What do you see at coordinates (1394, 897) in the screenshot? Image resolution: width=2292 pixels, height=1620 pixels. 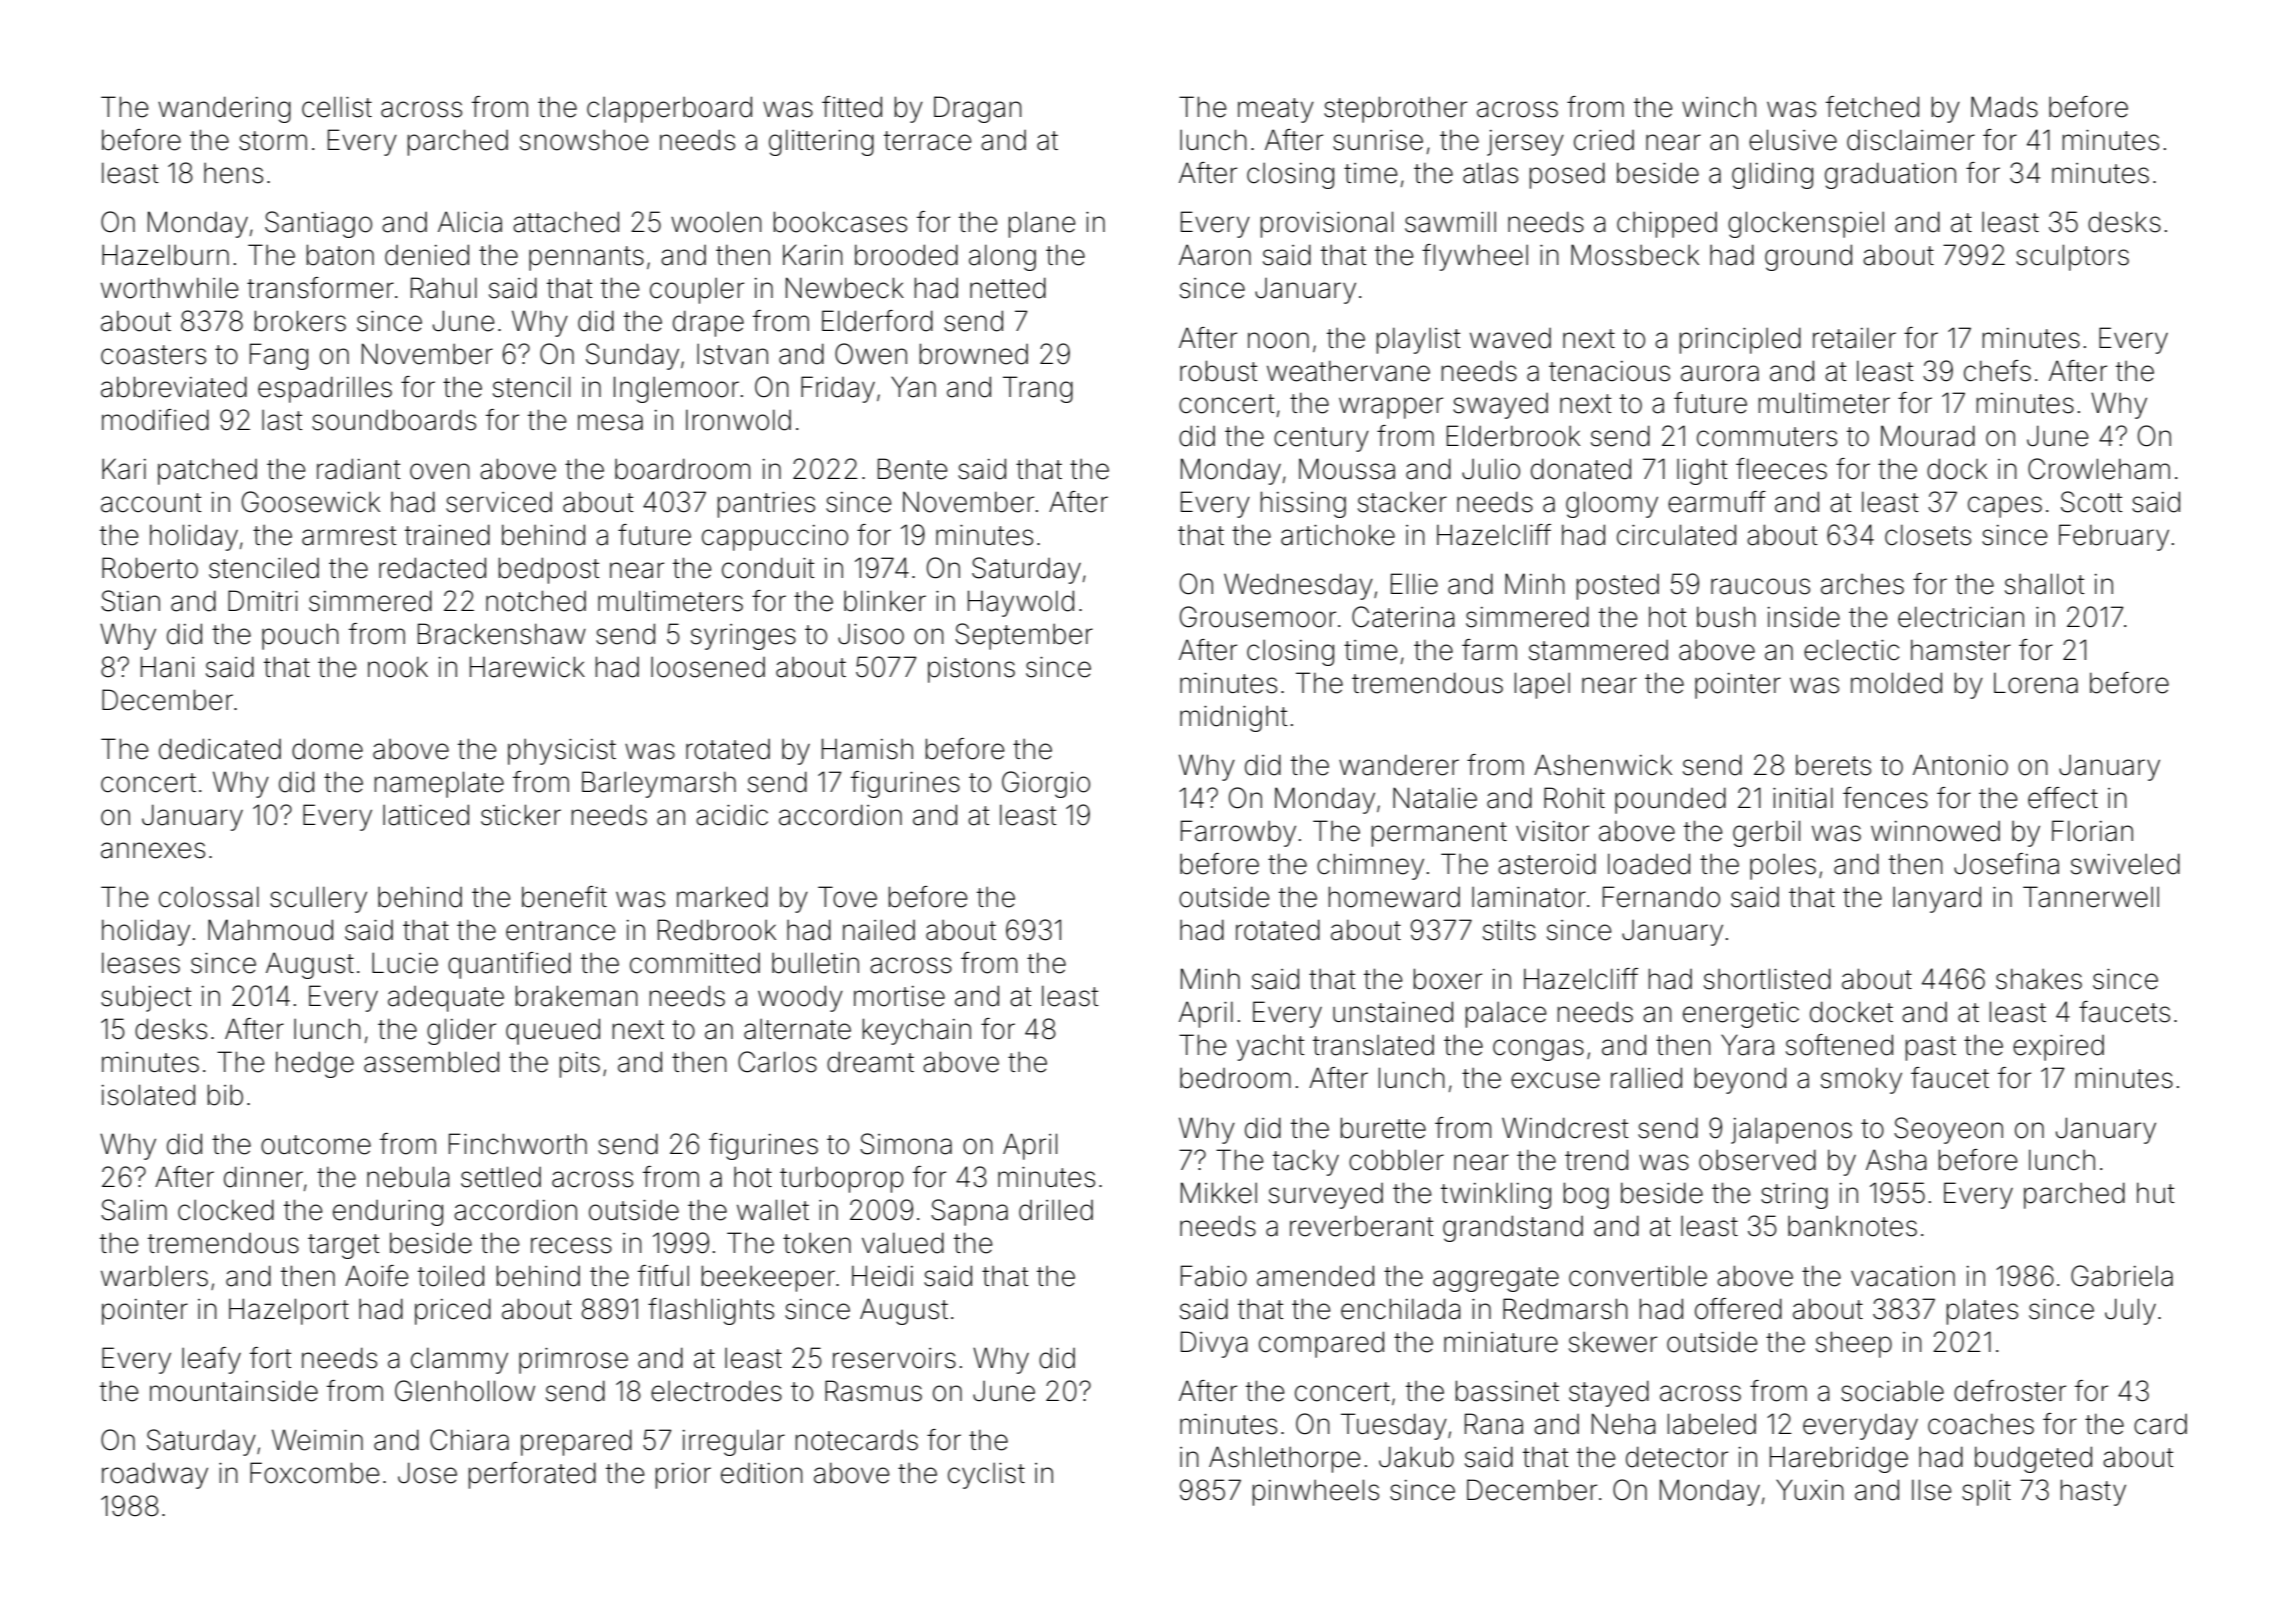 I see `homeward` at bounding box center [1394, 897].
